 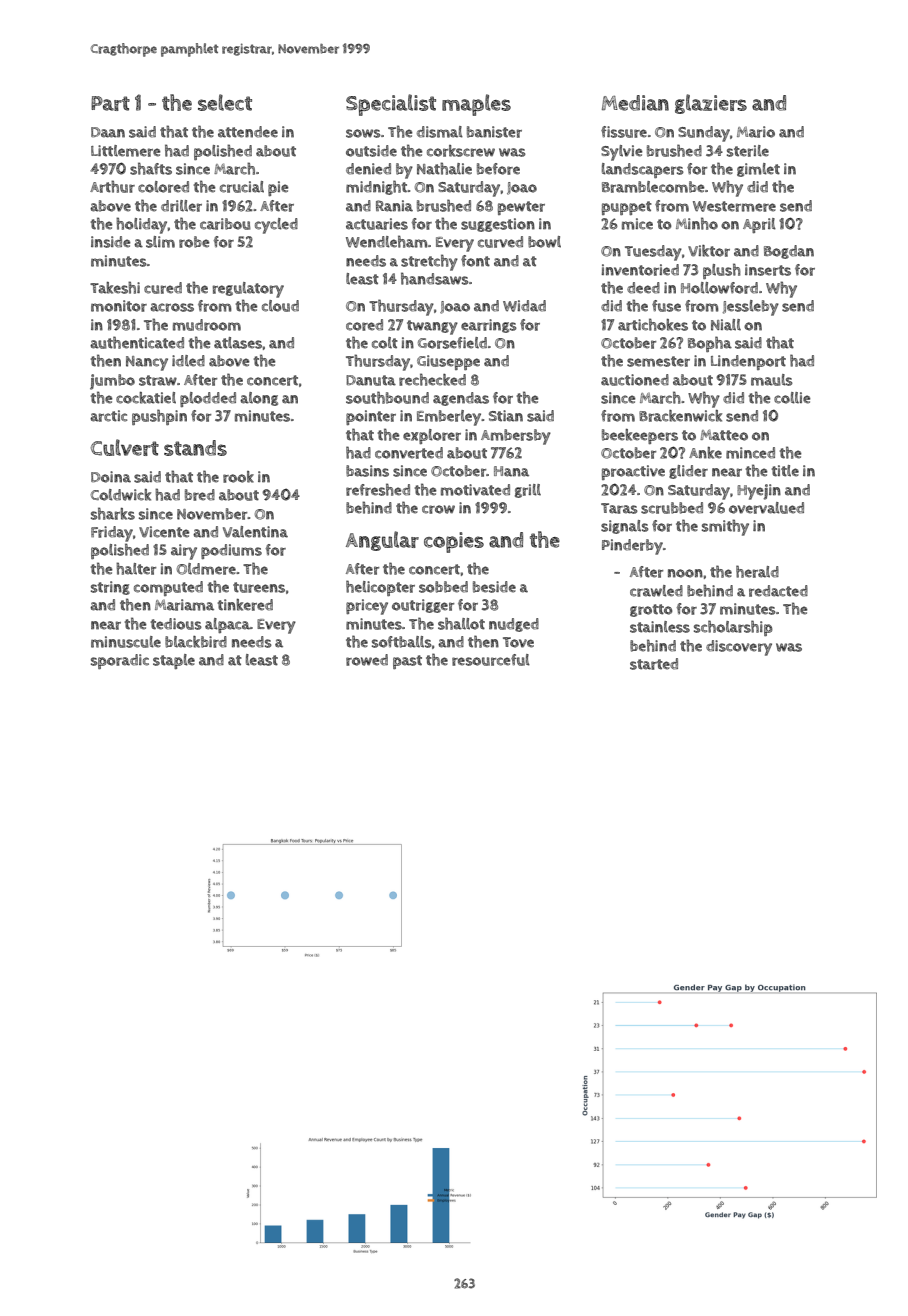 What do you see at coordinates (750, 453) in the screenshot?
I see `minced` at bounding box center [750, 453].
